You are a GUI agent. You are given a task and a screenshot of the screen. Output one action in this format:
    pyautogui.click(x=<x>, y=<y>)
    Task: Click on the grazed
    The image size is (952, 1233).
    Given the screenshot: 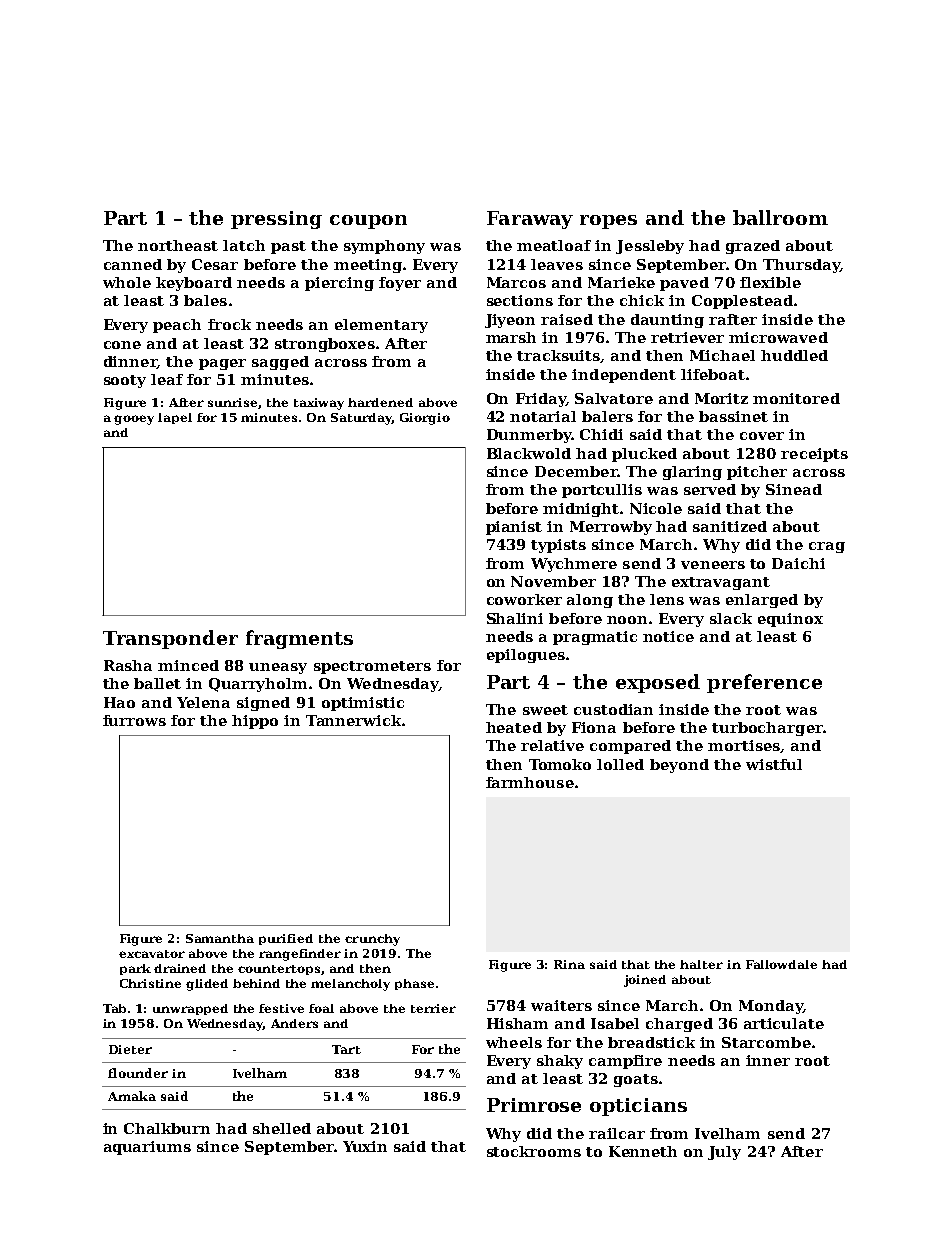 What is the action you would take?
    pyautogui.click(x=753, y=247)
